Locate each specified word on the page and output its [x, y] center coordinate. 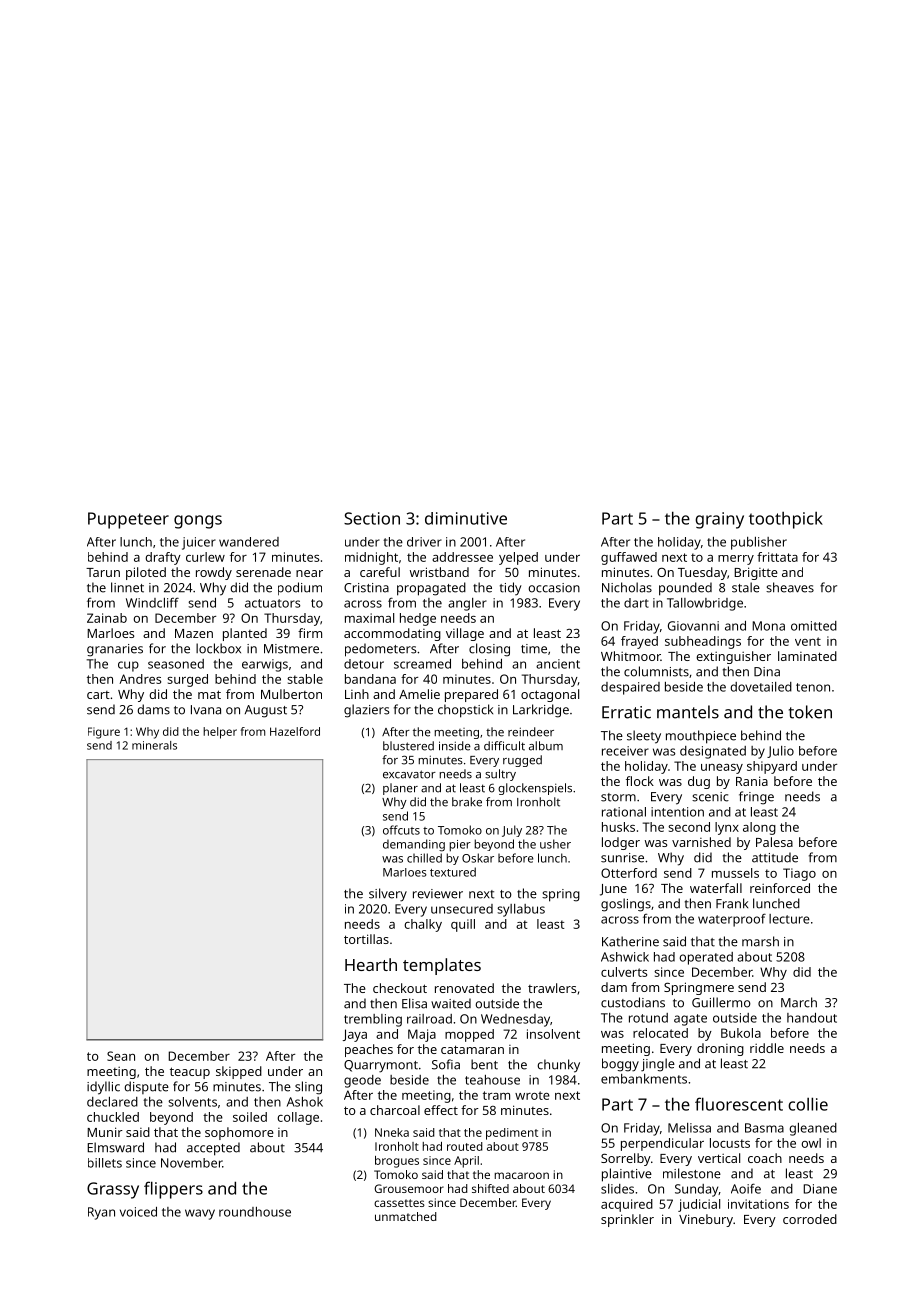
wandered [249, 542]
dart [636, 603]
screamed [422, 664]
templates [442, 966]
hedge [418, 619]
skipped [239, 1072]
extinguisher [733, 657]
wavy [200, 1214]
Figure [104, 733]
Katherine [630, 941]
